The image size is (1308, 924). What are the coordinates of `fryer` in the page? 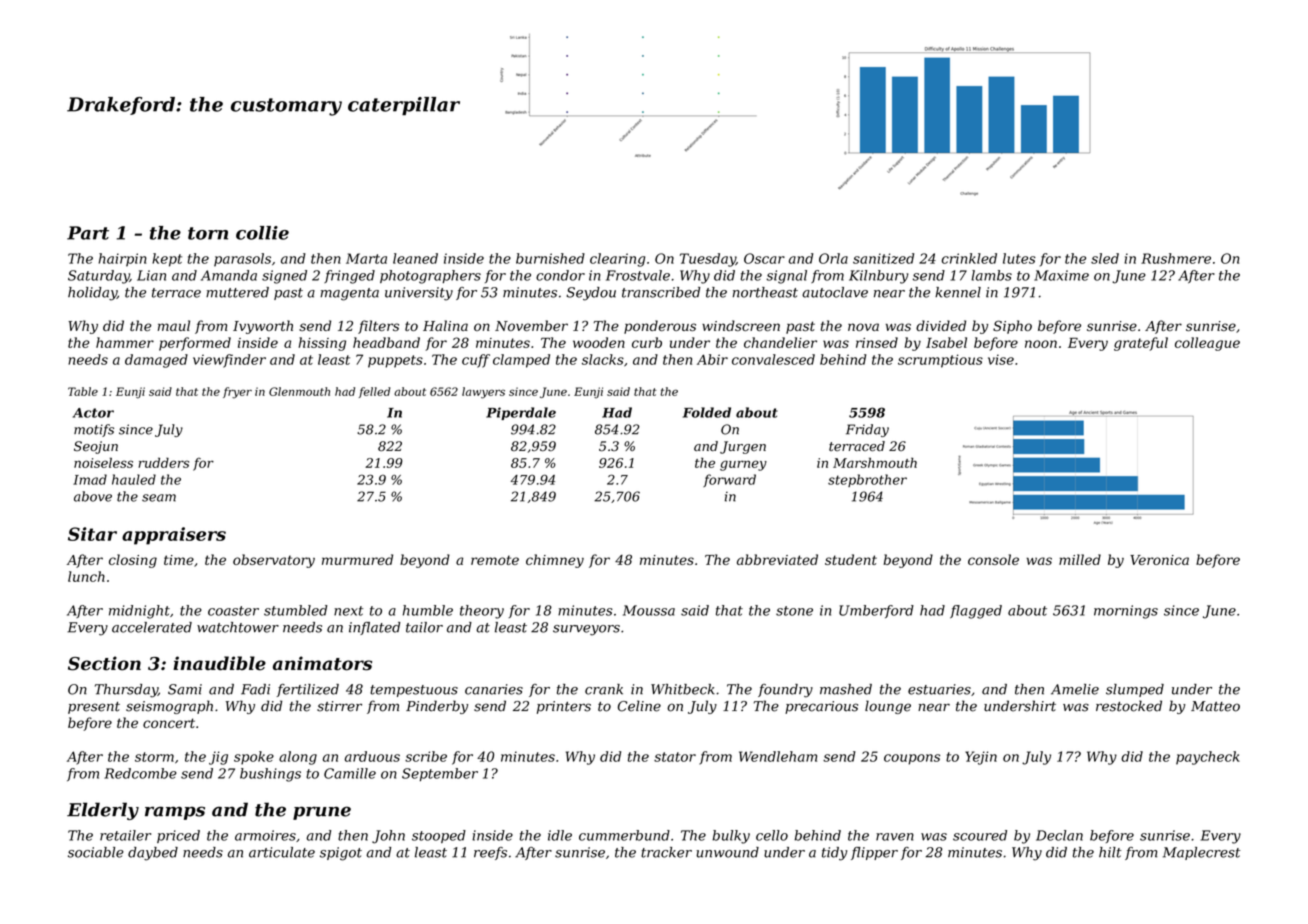 It's located at (237, 393).
